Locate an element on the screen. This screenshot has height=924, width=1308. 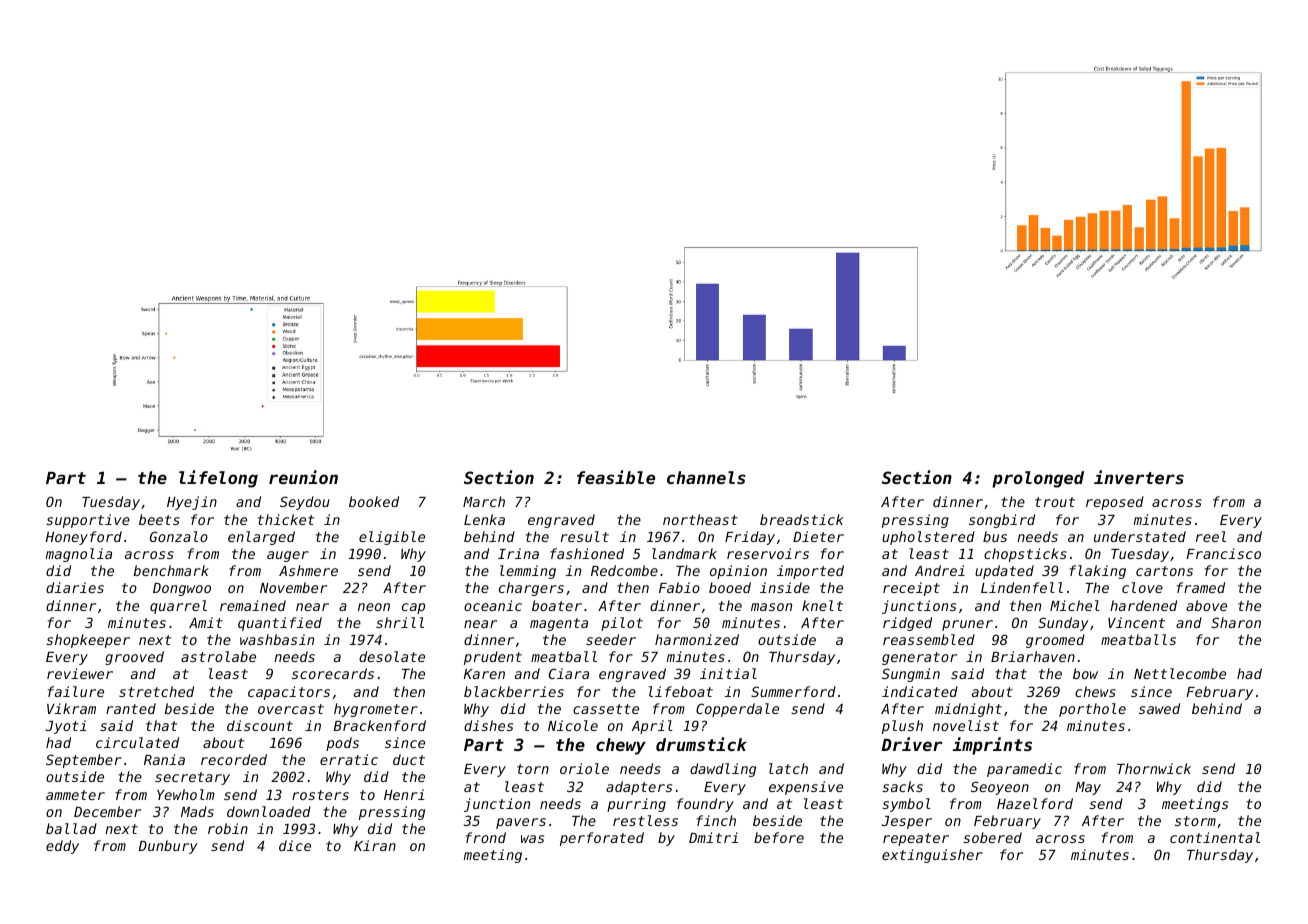
shopkeeper is located at coordinates (88, 641).
